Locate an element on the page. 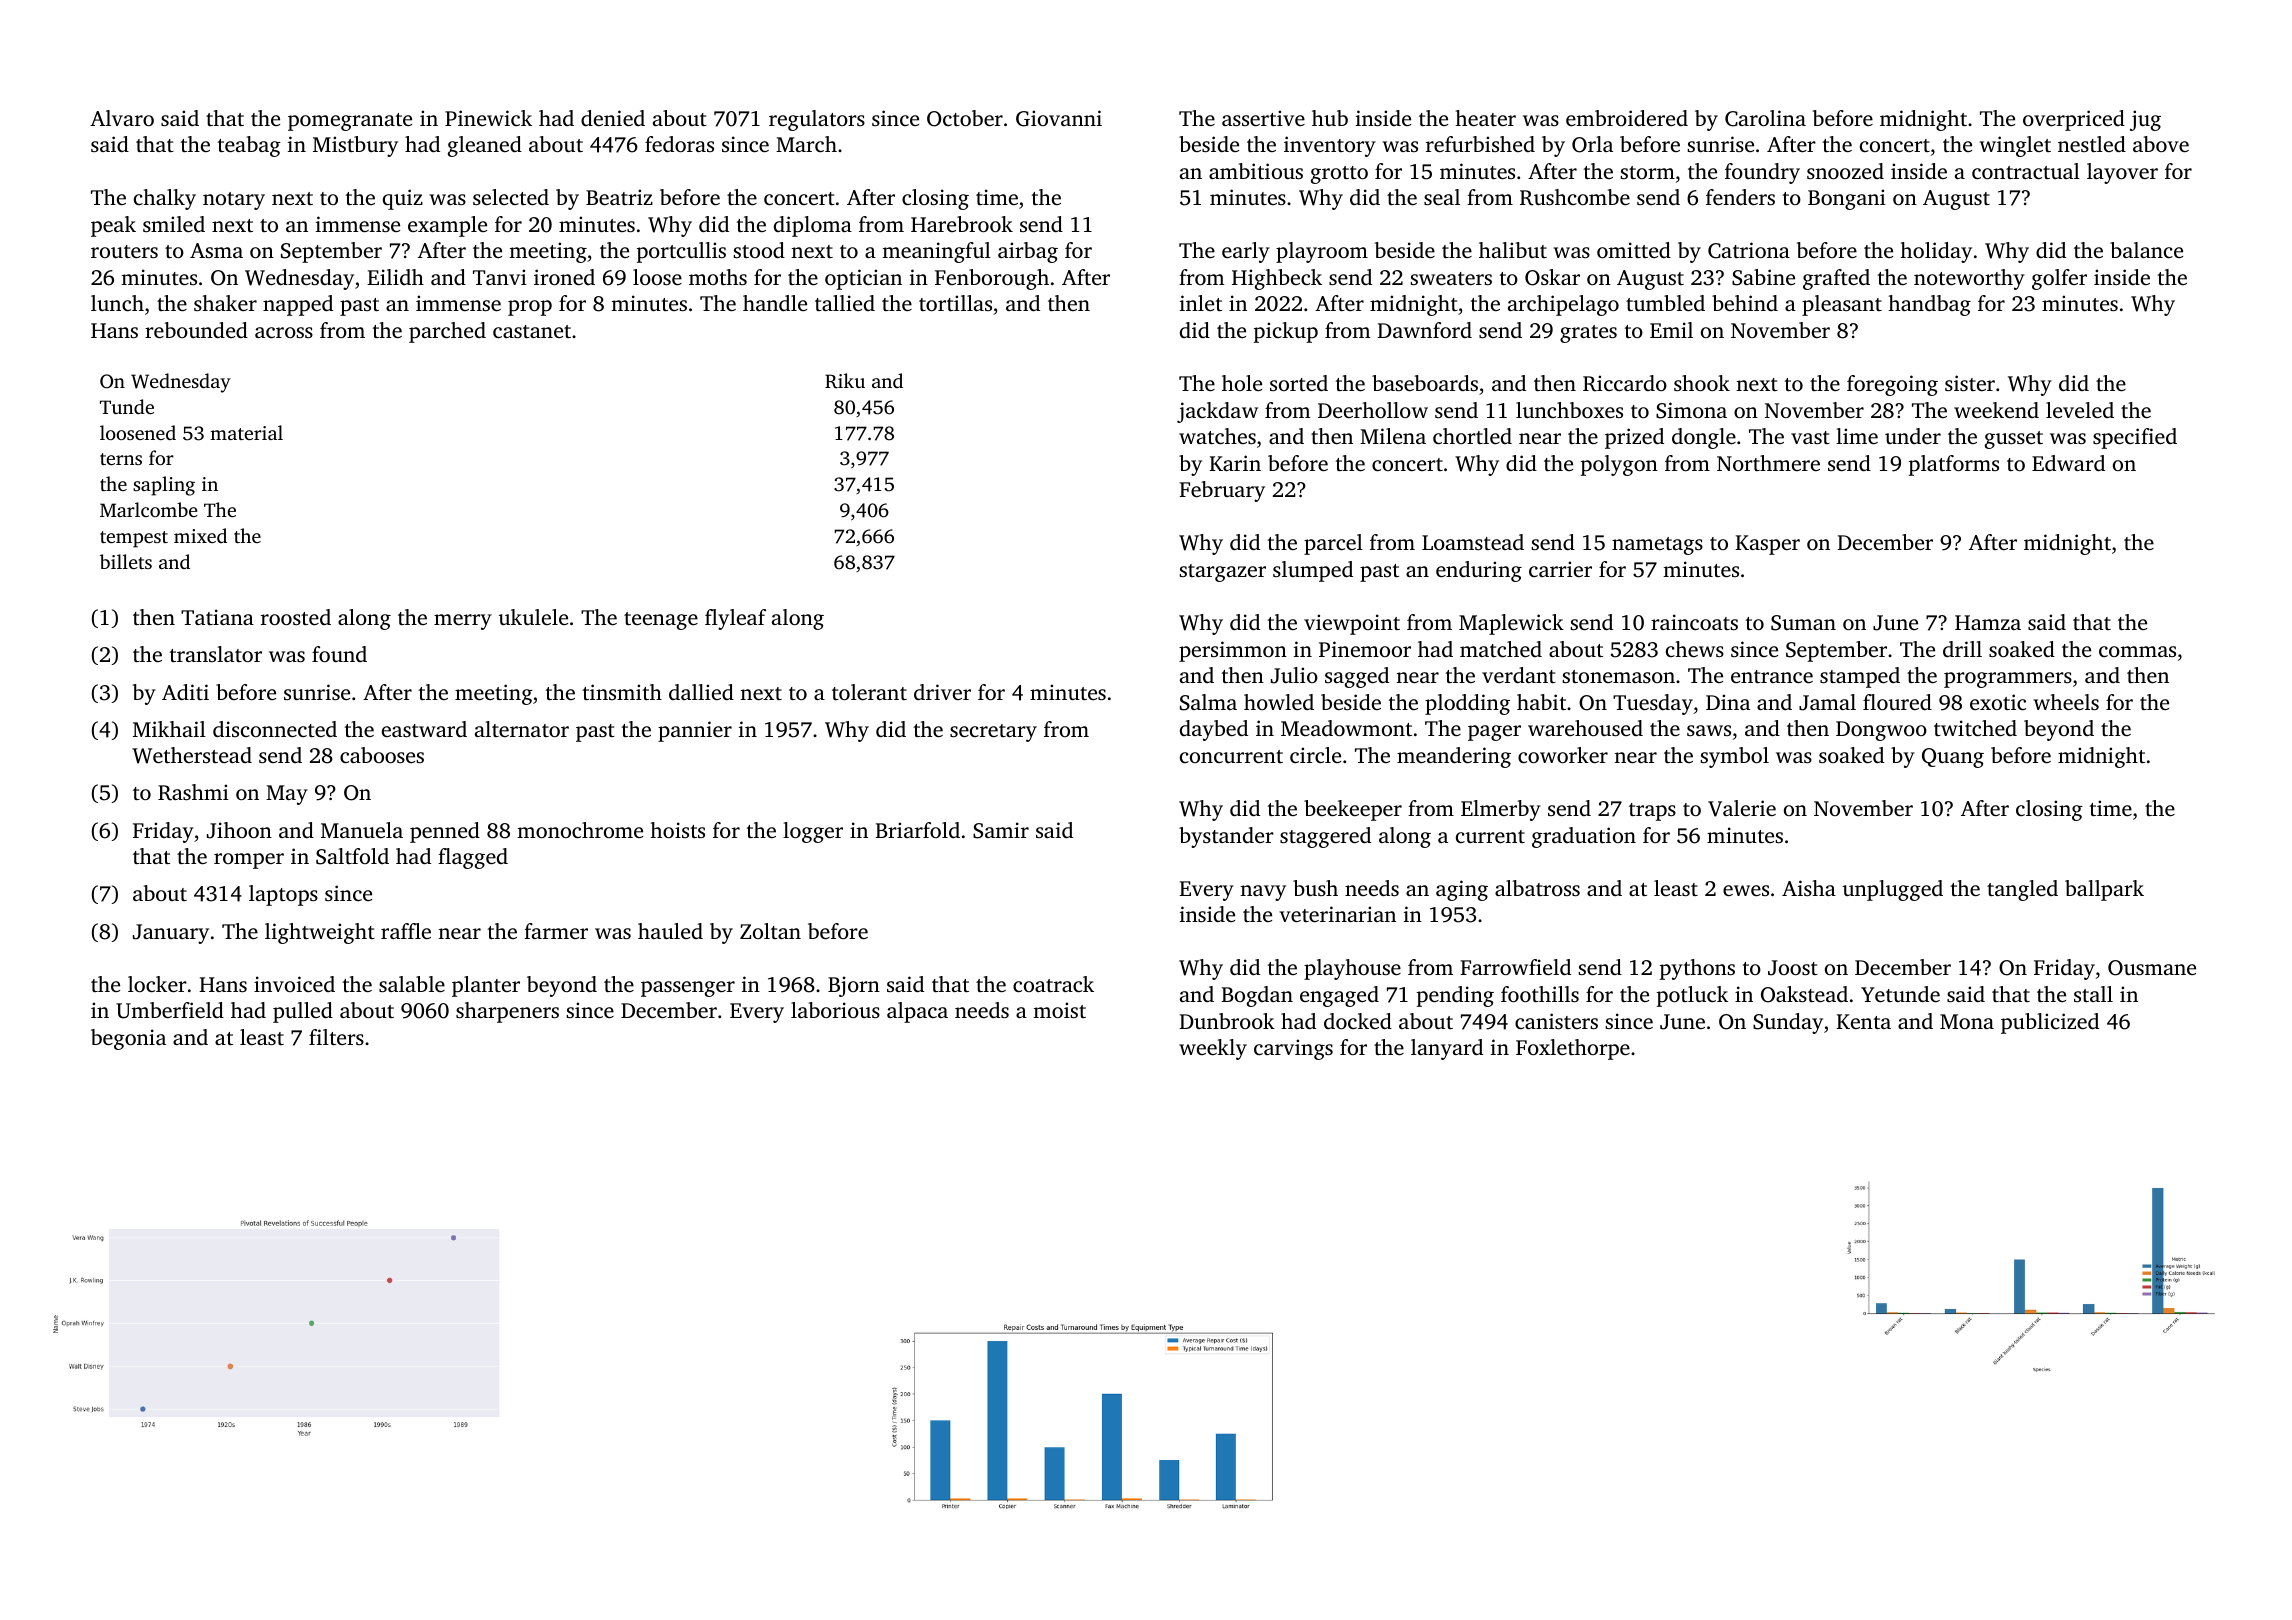 This image has height=1620, width=2292. selected is located at coordinates (511, 197).
